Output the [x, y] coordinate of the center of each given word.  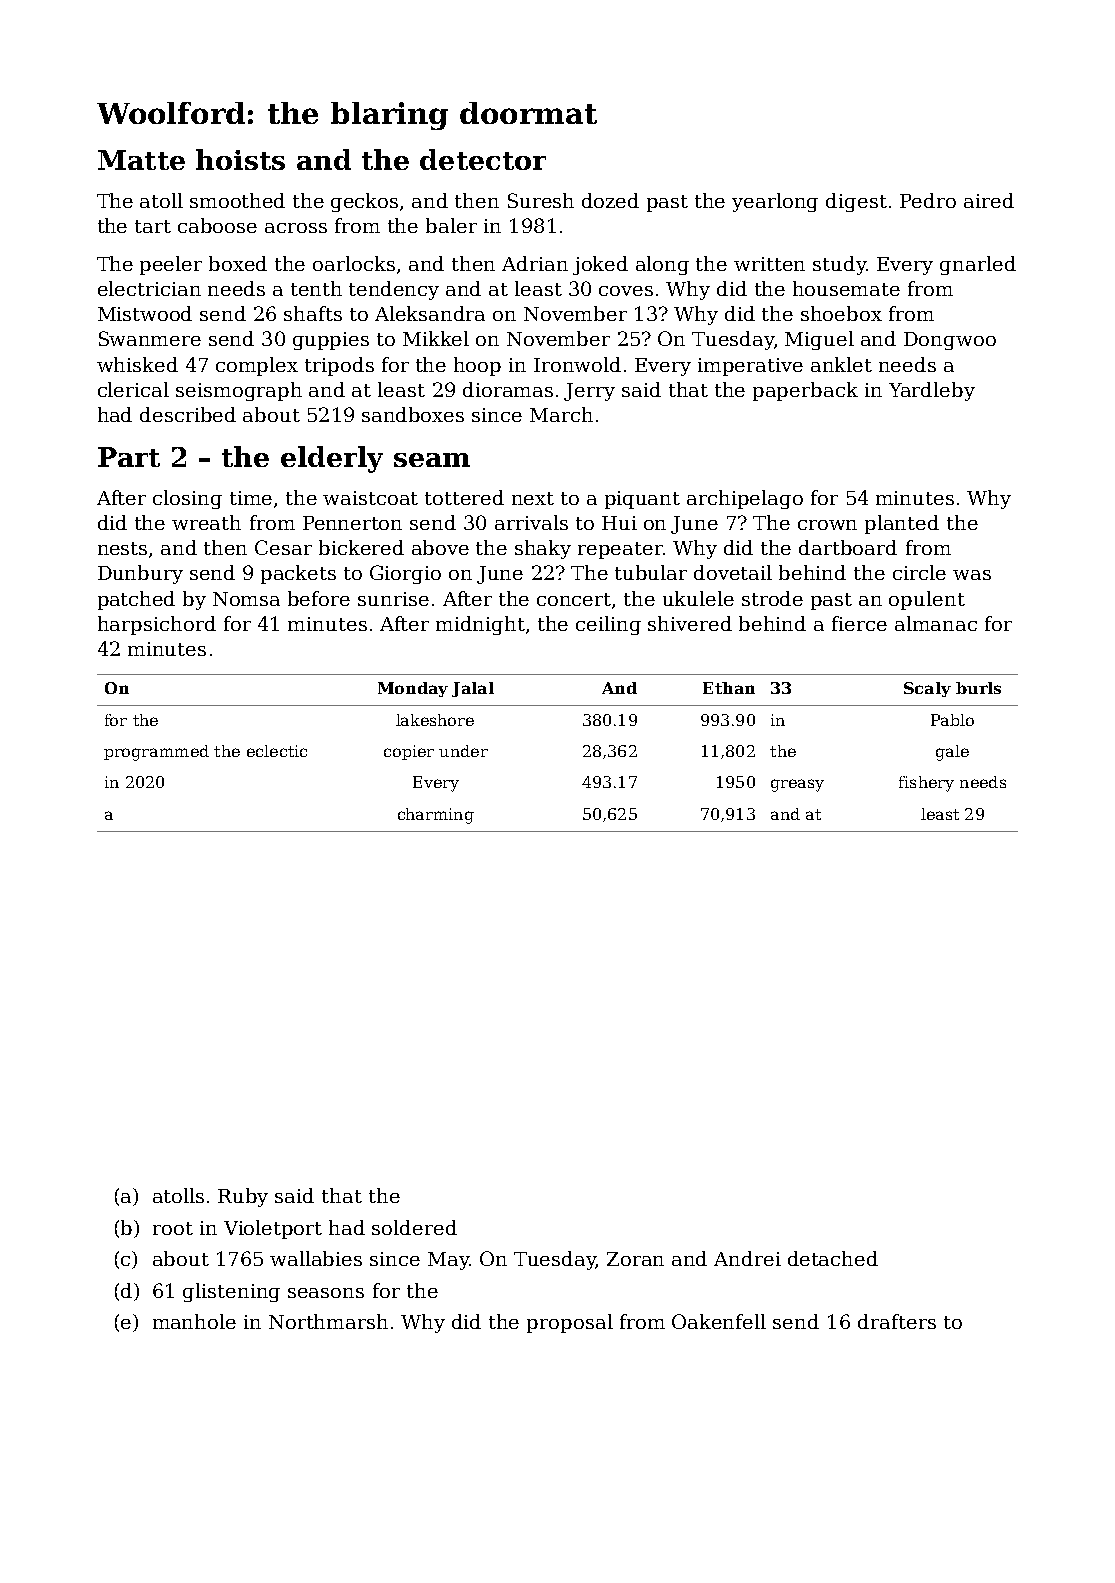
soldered [414, 1227]
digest [856, 202]
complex [257, 366]
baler [451, 225]
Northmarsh [328, 1321]
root [173, 1228]
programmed [156, 753]
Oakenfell [719, 1321]
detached [833, 1258]
